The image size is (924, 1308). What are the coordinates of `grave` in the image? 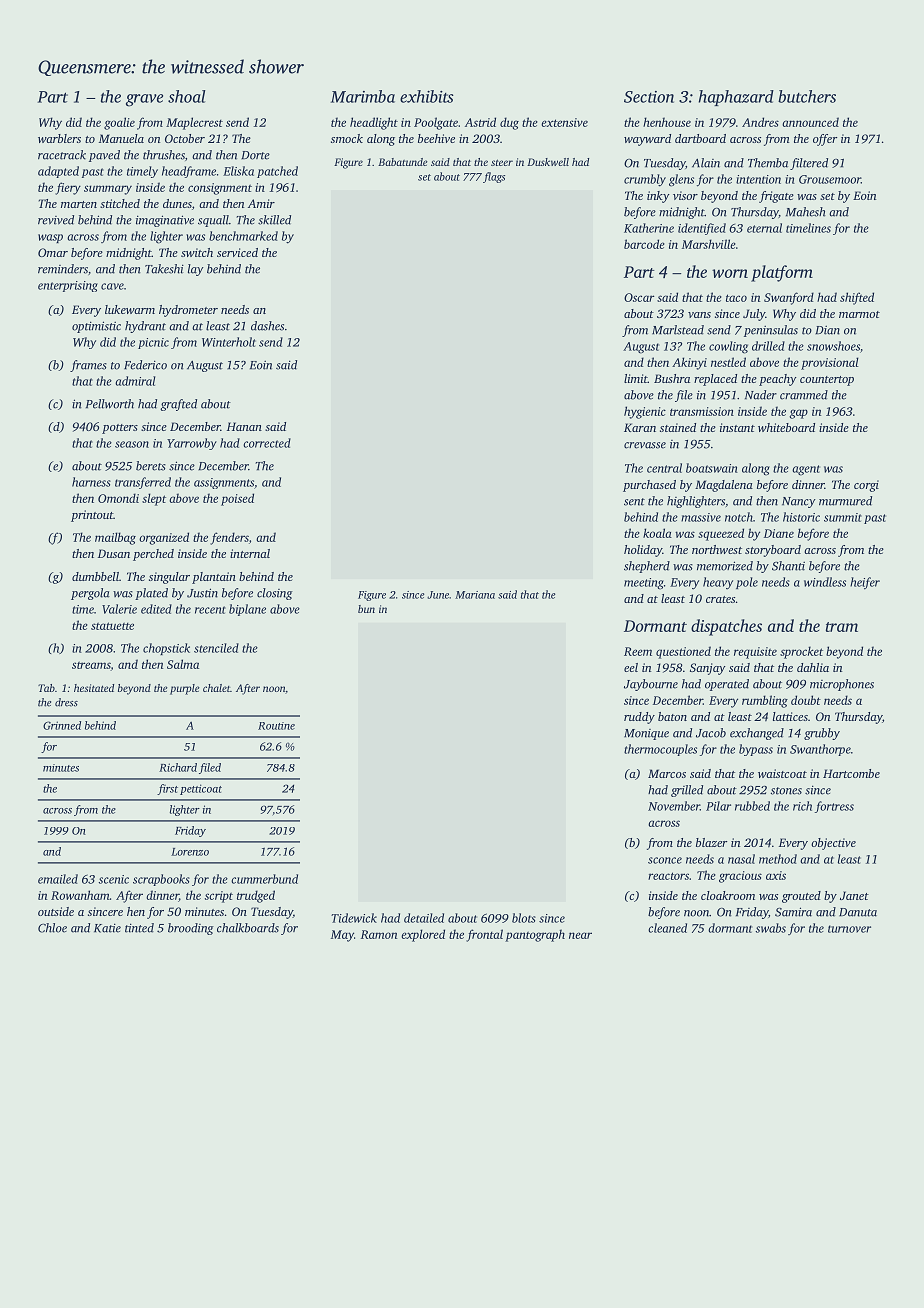 It's located at (144, 100).
